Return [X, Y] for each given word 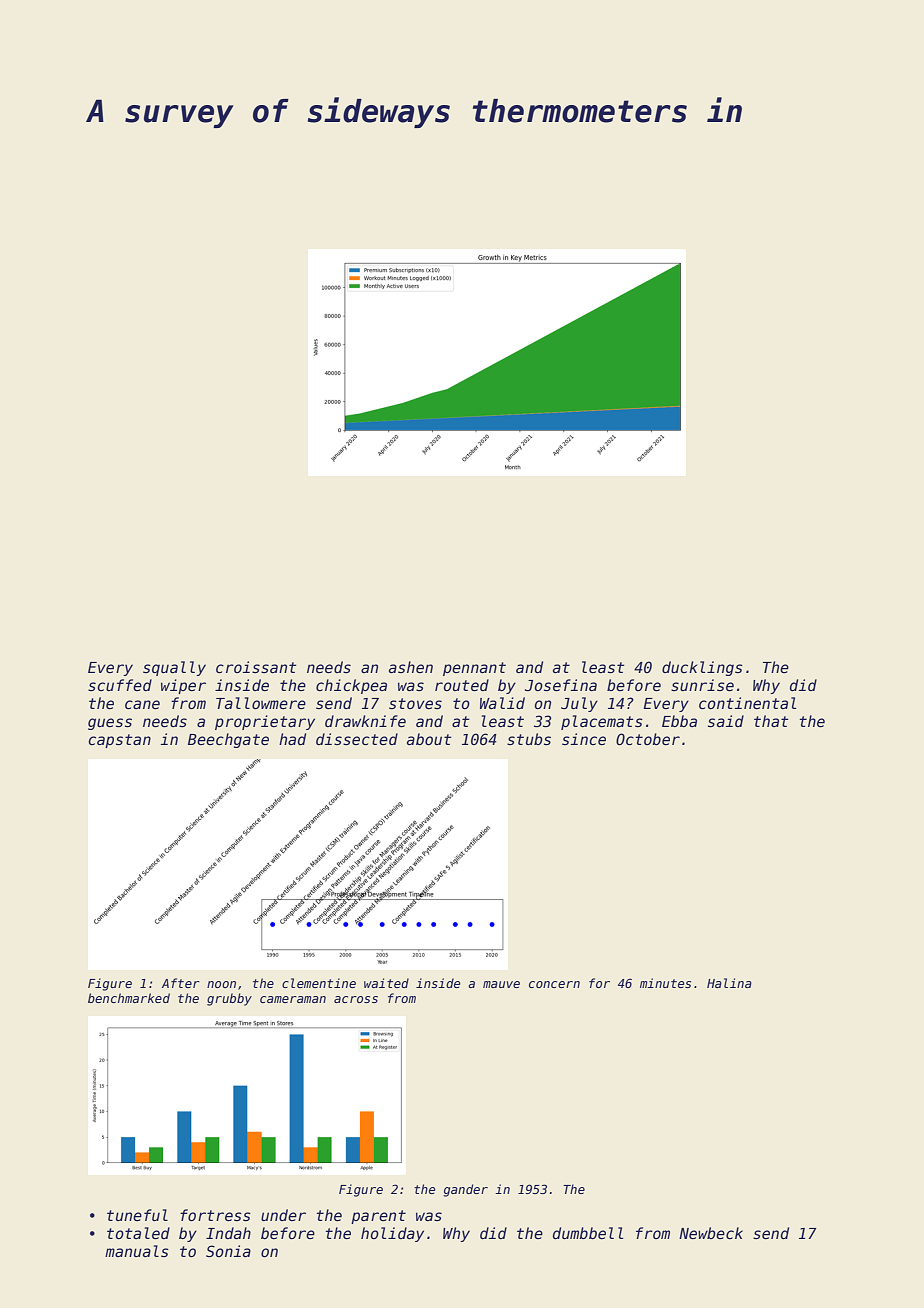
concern [554, 984]
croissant [256, 667]
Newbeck [711, 1233]
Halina [729, 983]
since [584, 739]
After [181, 983]
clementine [319, 983]
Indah [228, 1233]
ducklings [702, 668]
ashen [411, 667]
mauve [501, 984]
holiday [392, 1234]
